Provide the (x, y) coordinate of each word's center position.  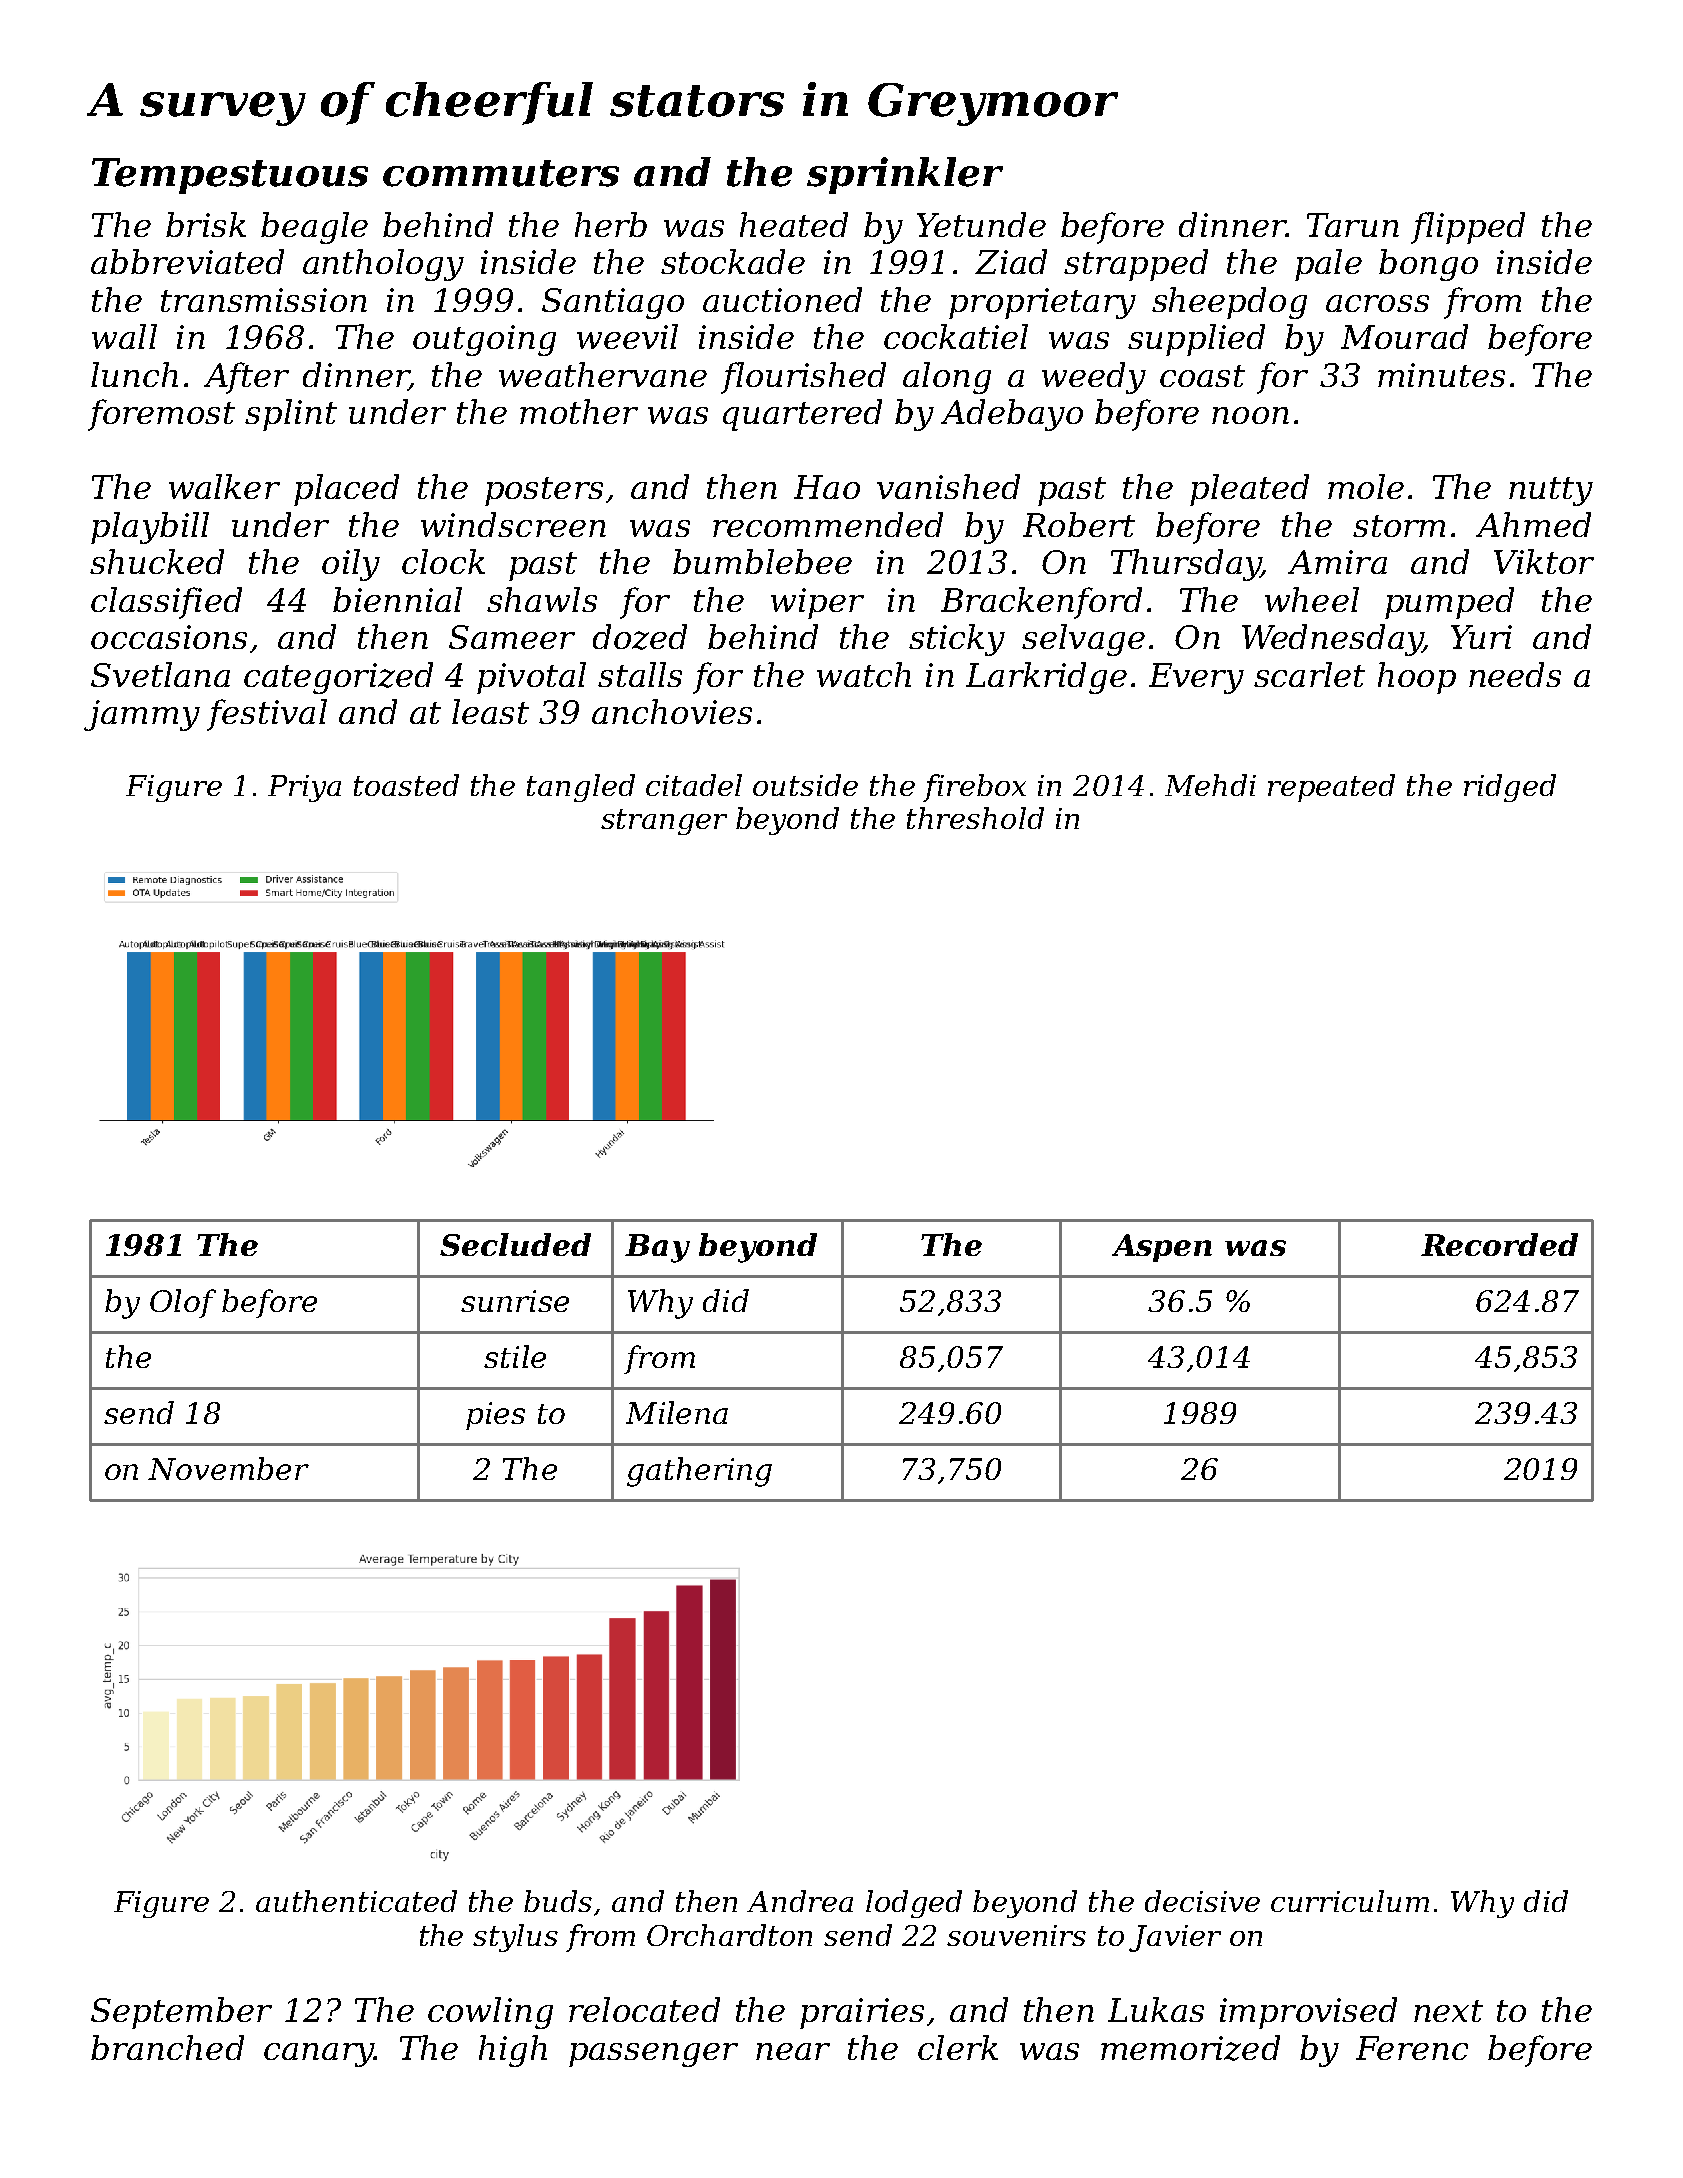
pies (495, 1416)
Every (1196, 678)
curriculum (1350, 1901)
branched (167, 2047)
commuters (501, 173)
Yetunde (981, 224)
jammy (142, 715)
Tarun (1353, 225)
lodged (914, 1904)
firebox (974, 788)
